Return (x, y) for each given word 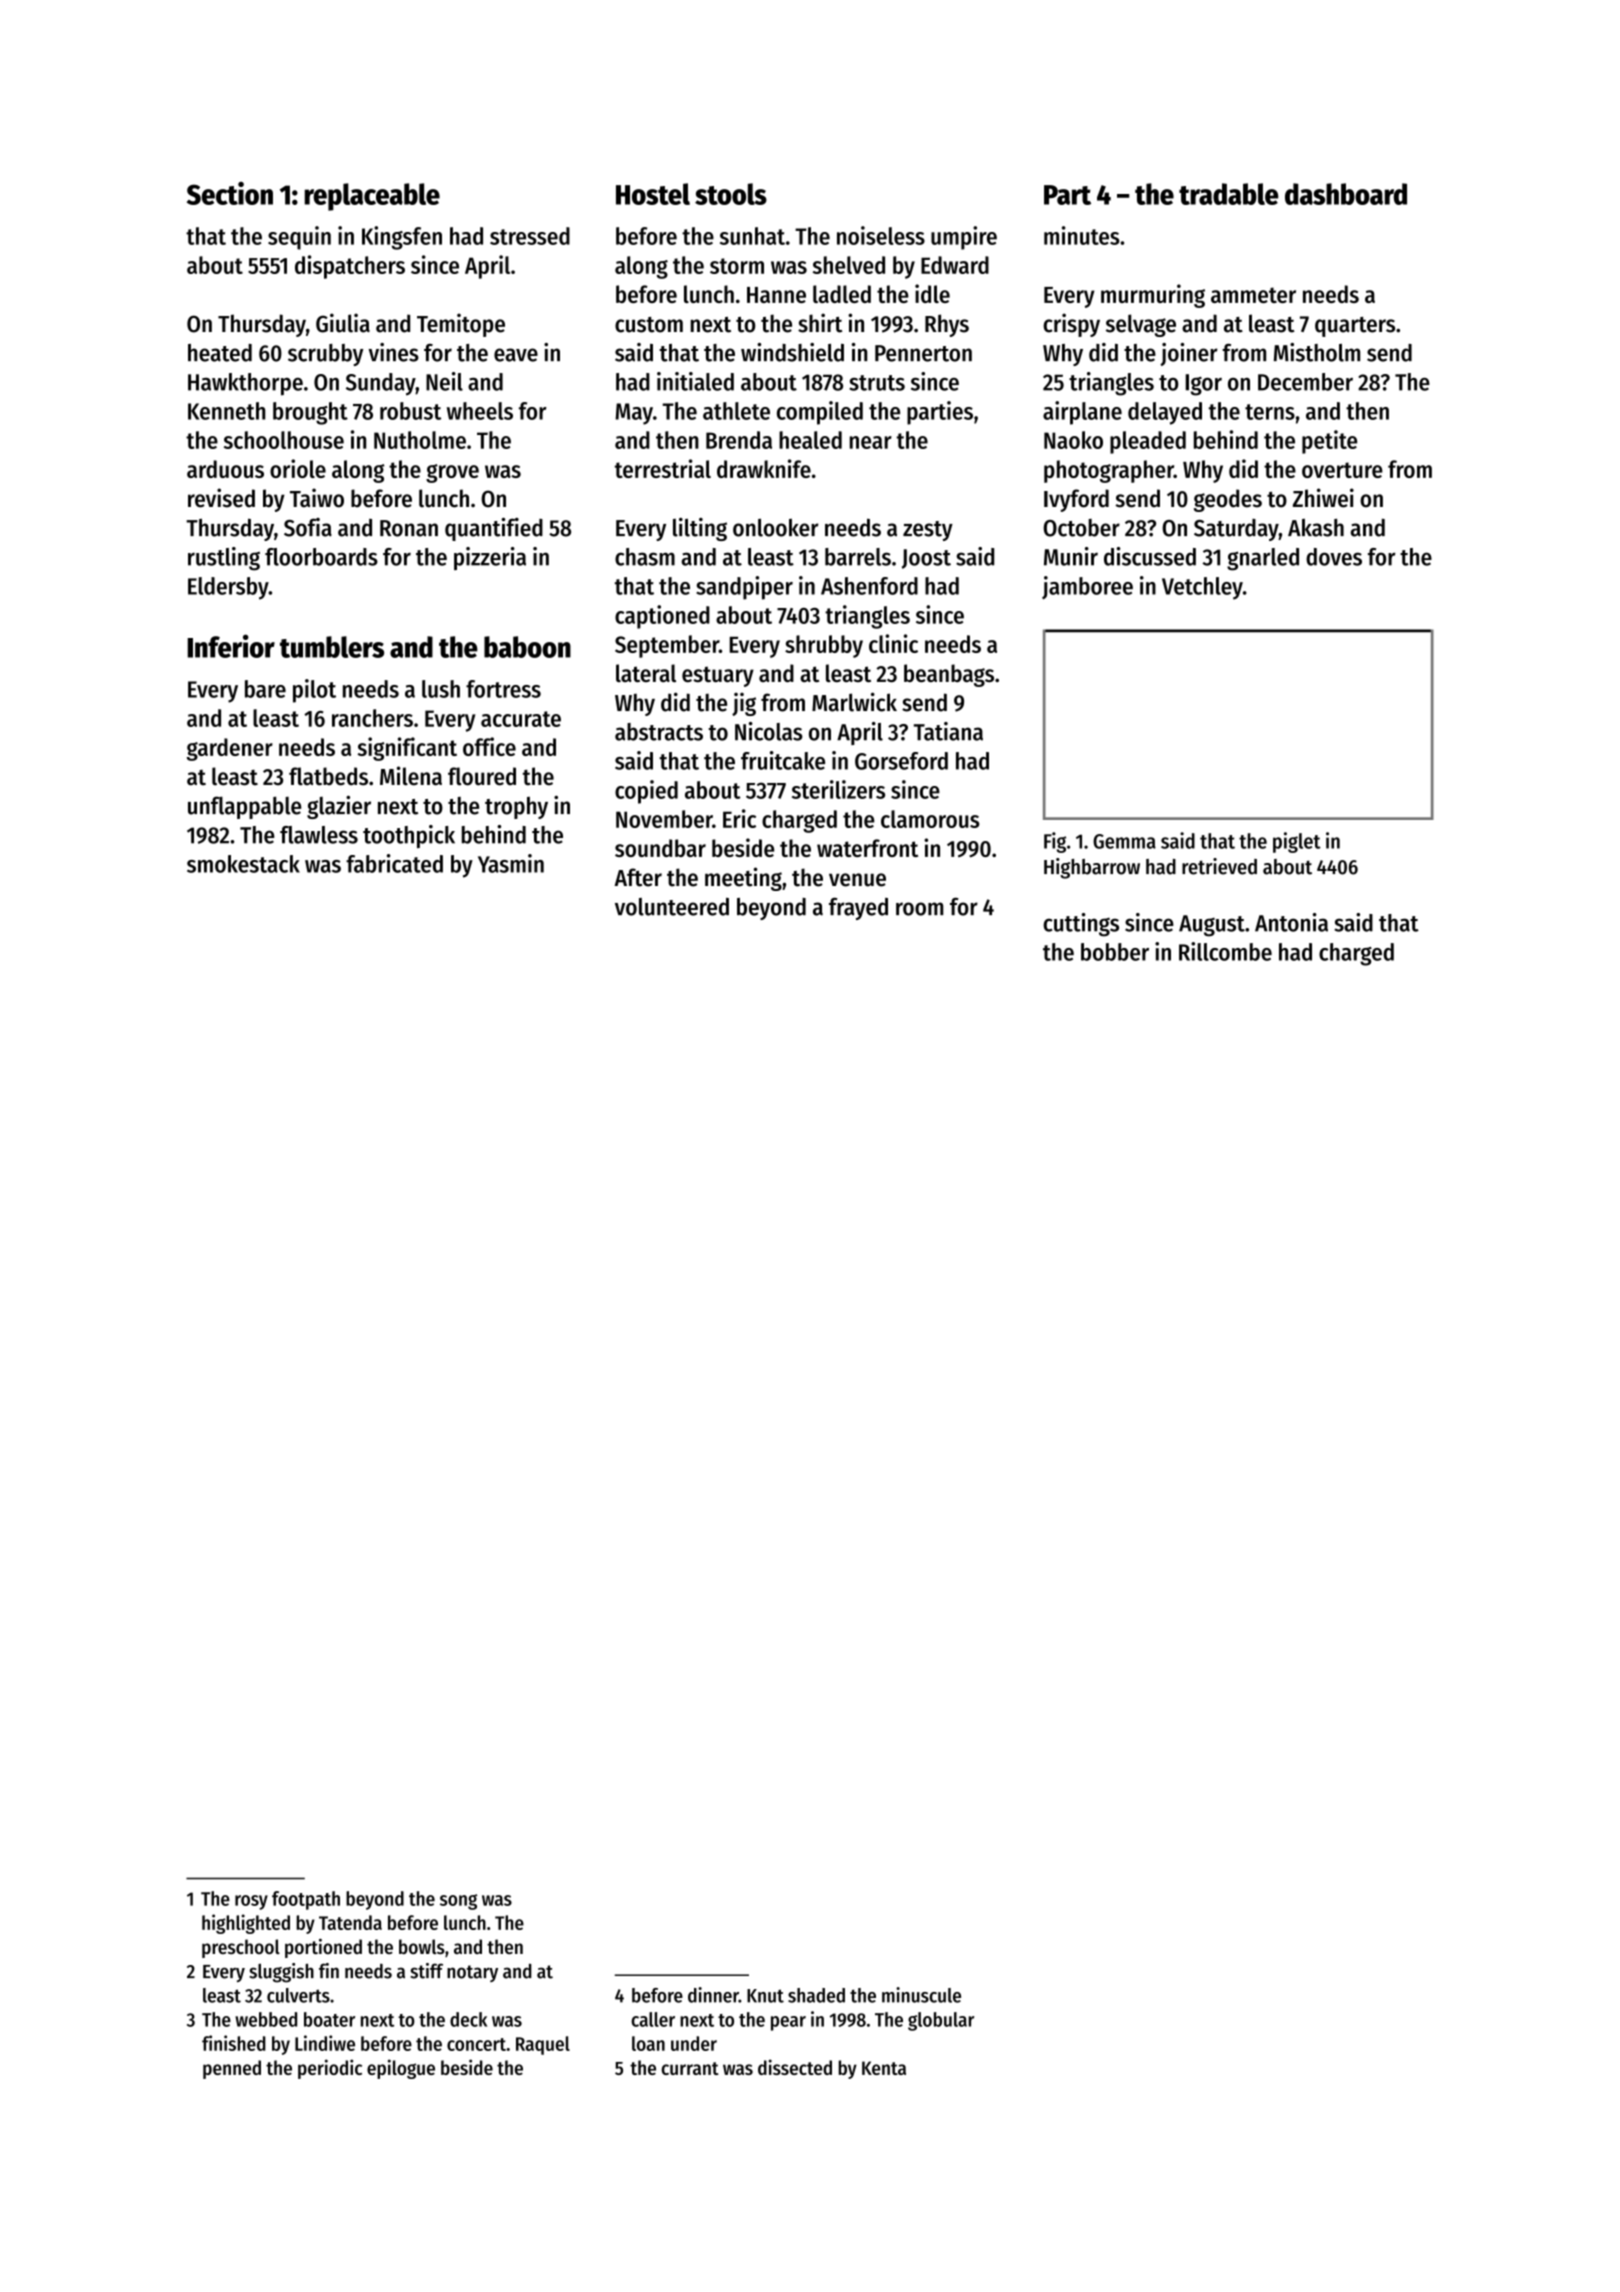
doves (1334, 557)
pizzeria (490, 558)
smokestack (243, 864)
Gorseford (901, 761)
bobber (1115, 952)
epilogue (401, 2069)
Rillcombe (1225, 951)
